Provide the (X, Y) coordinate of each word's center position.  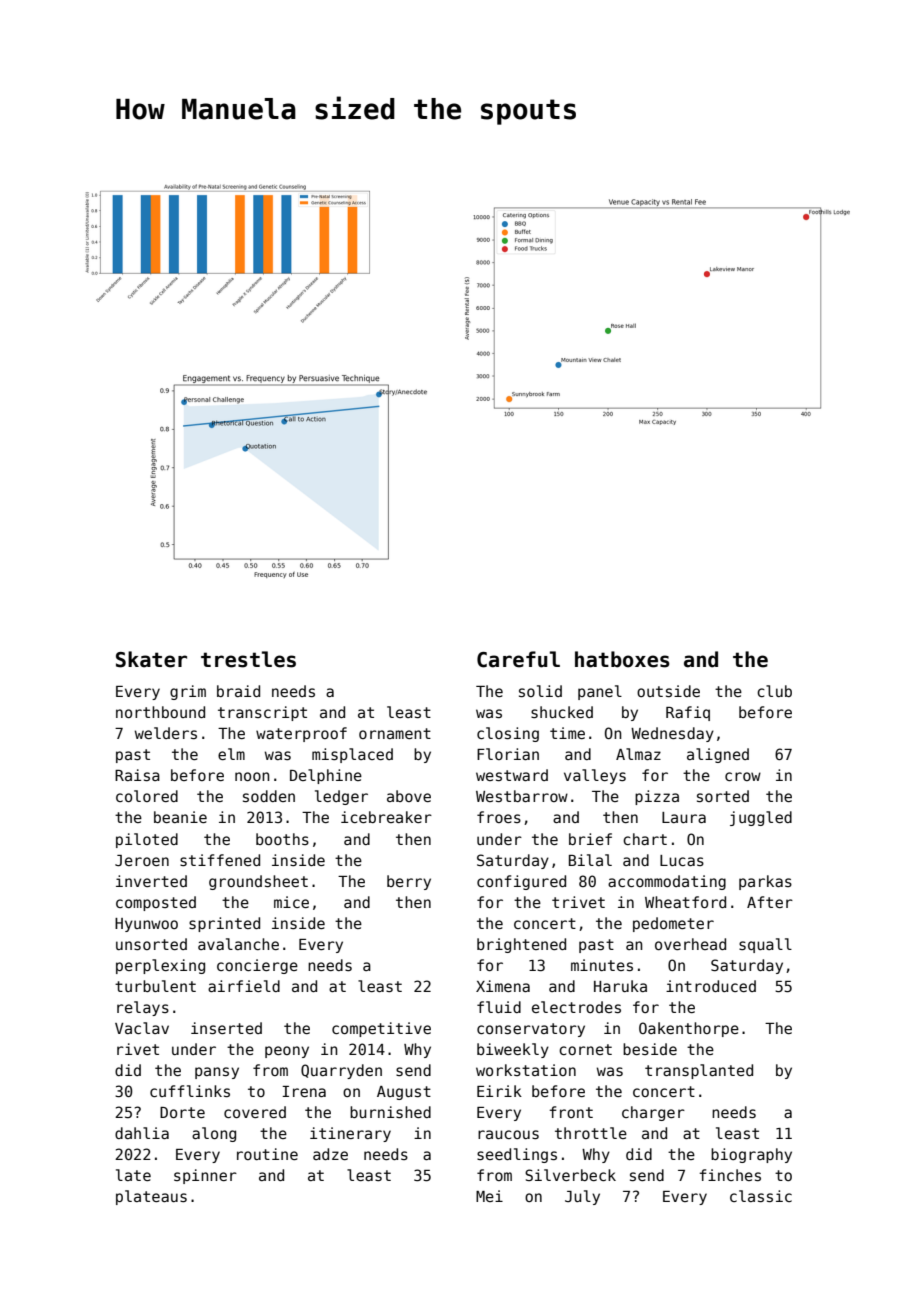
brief (590, 839)
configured (521, 882)
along (214, 1134)
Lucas (682, 860)
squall (765, 945)
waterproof (301, 734)
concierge (257, 966)
